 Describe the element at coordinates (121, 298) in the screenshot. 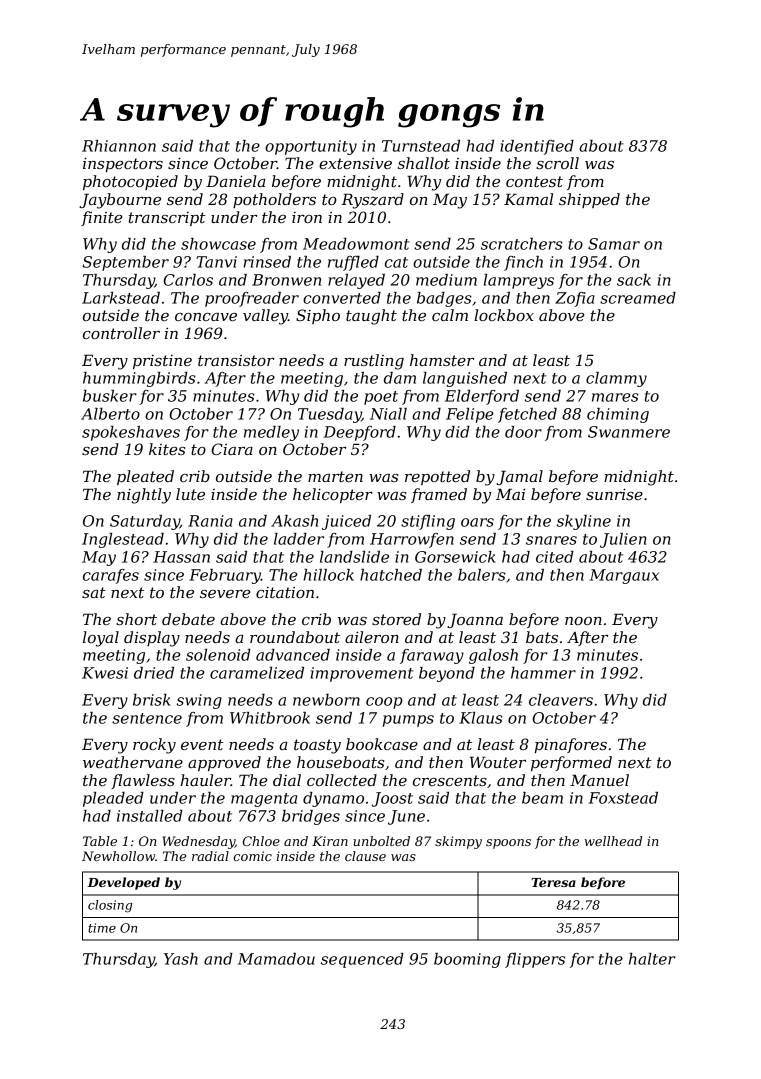

I see `Larkstead` at that location.
